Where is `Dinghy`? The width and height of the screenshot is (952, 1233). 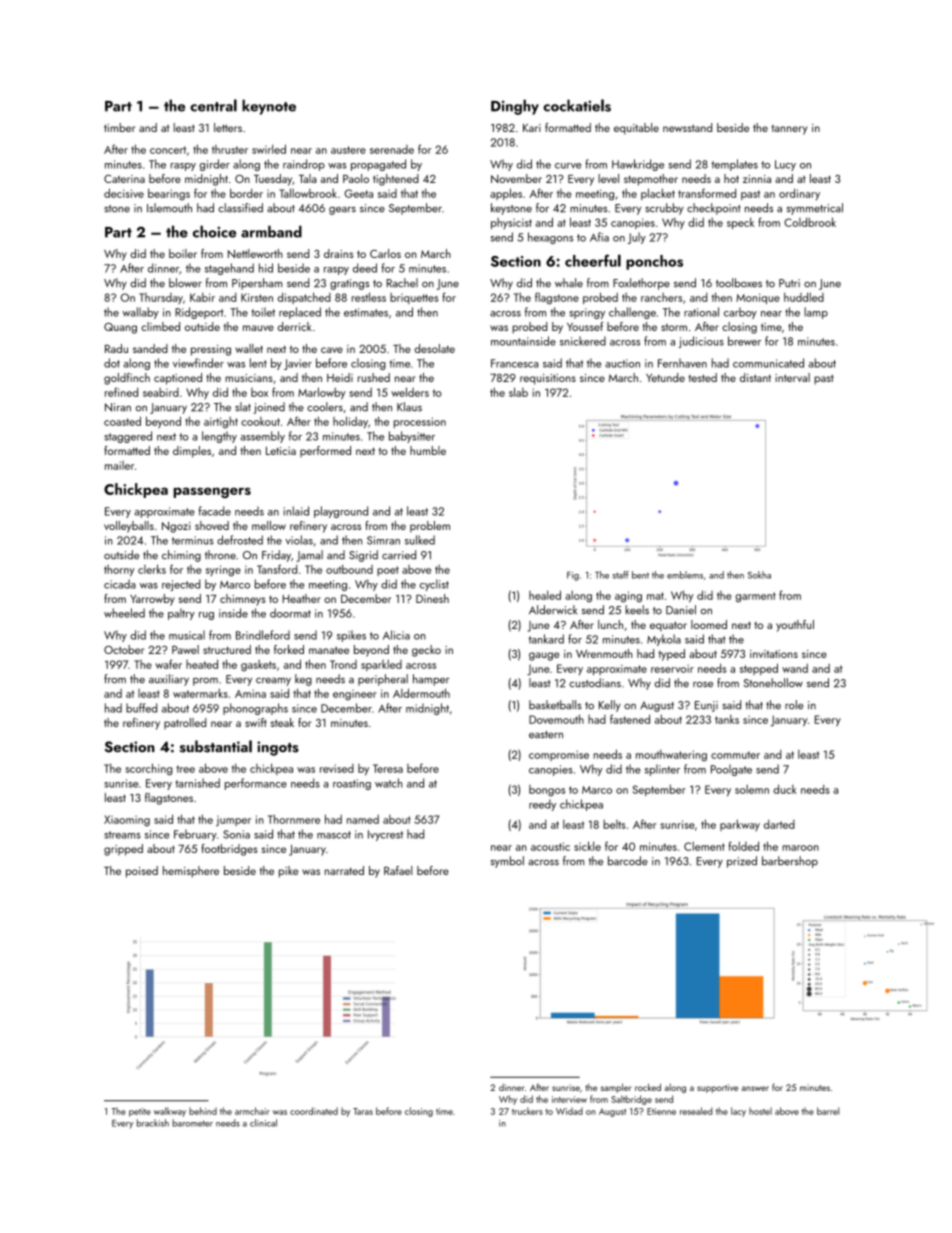
Dinghy is located at coordinates (515, 107).
